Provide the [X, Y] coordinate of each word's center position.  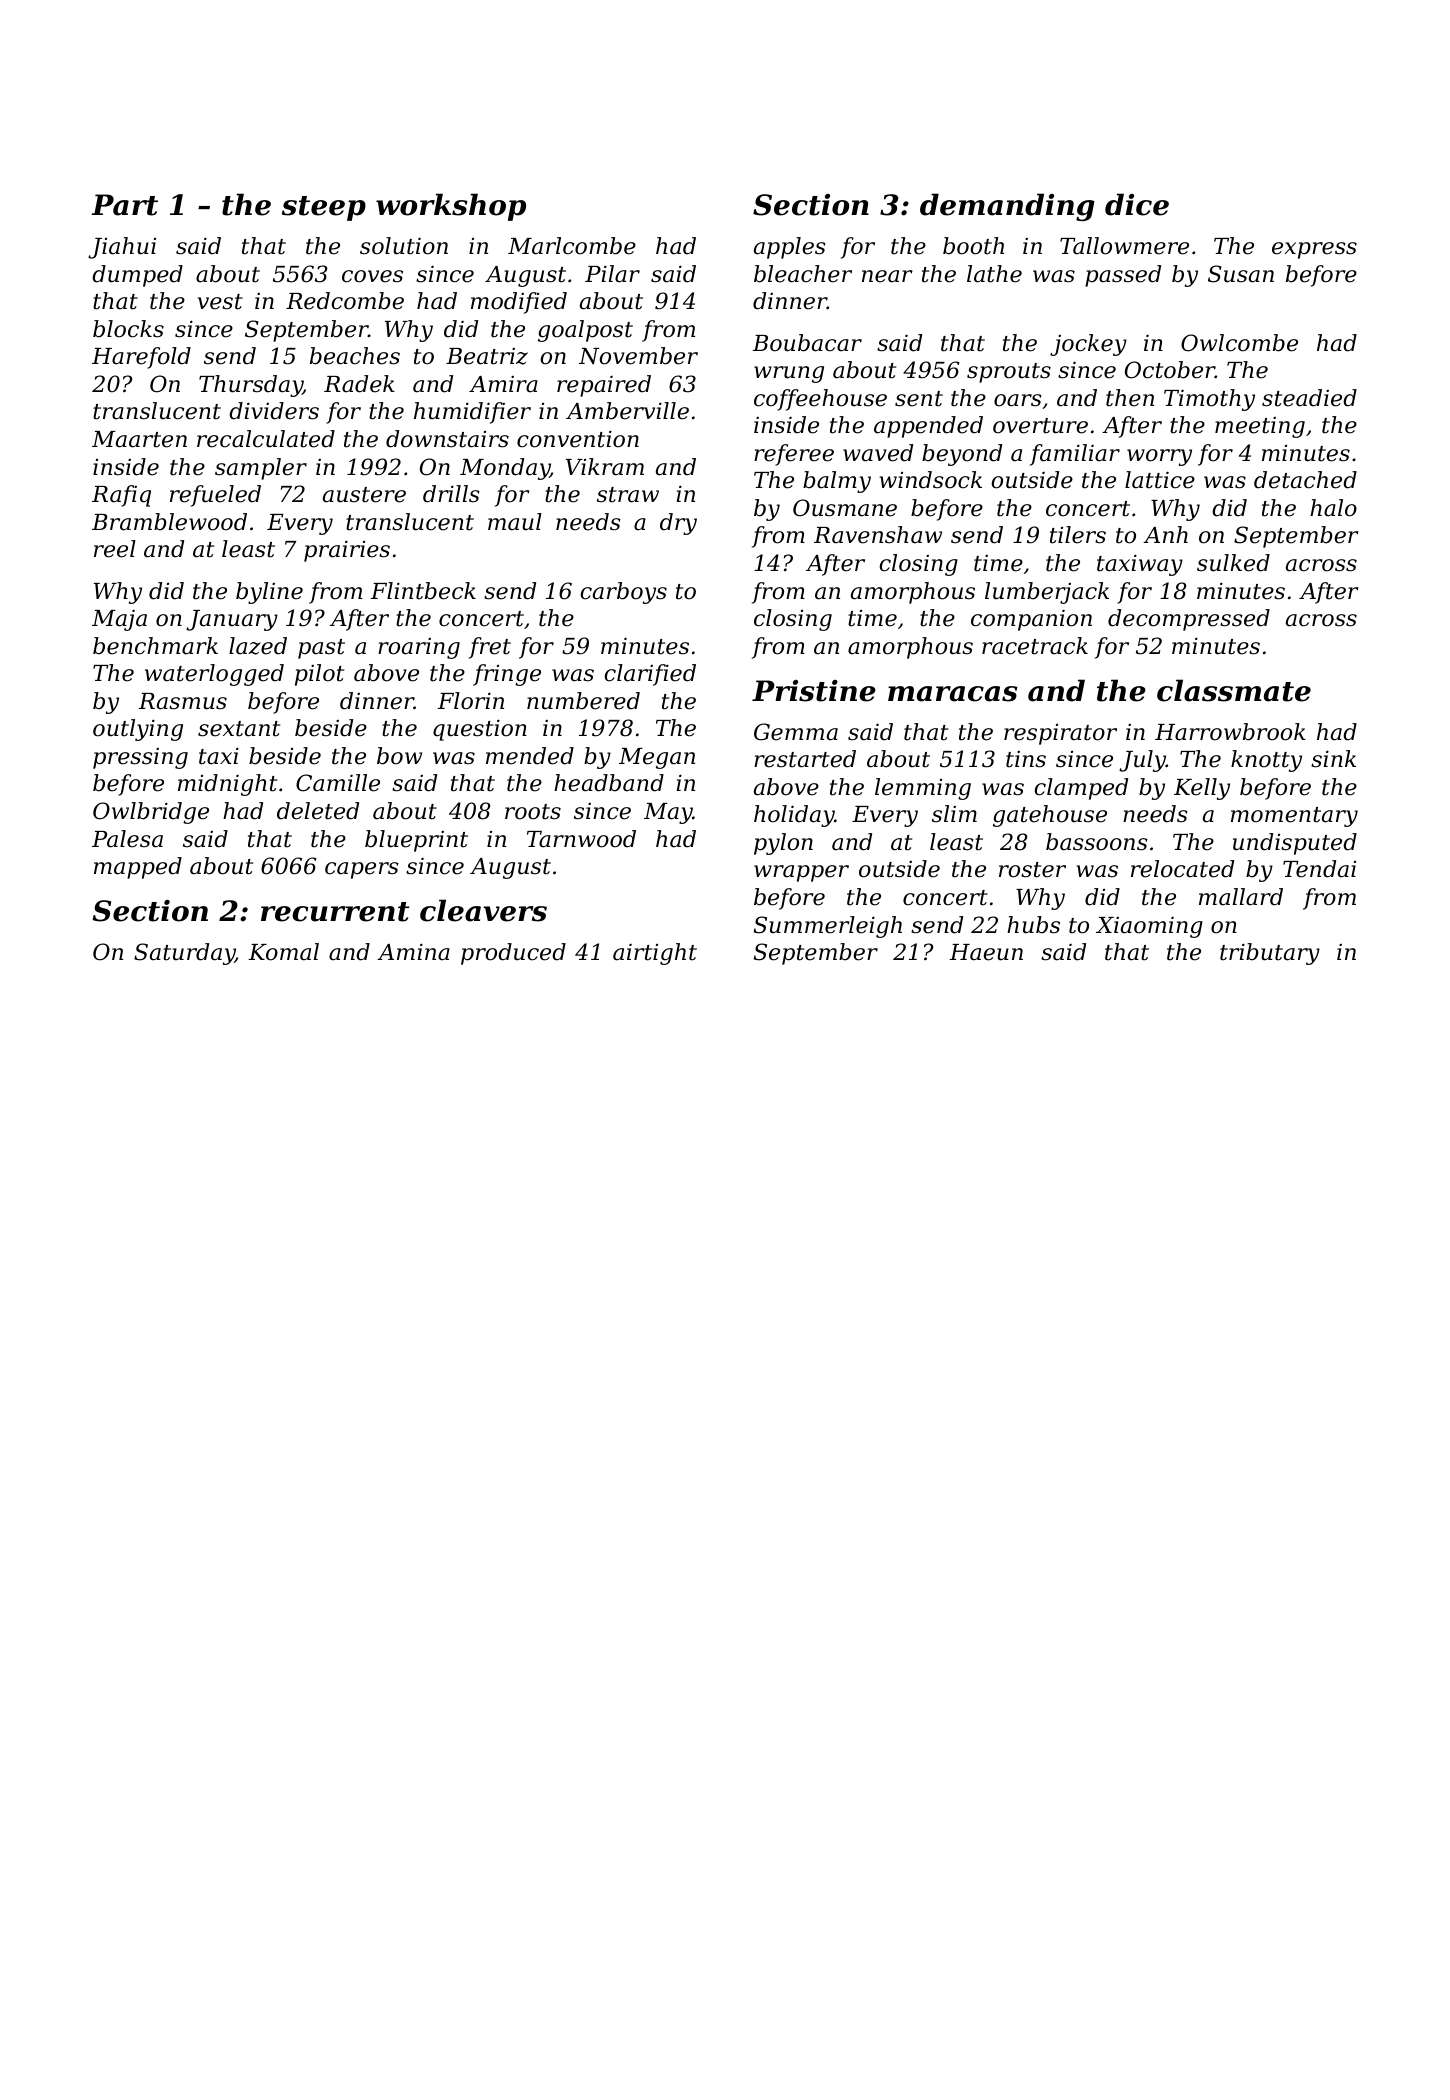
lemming [923, 789]
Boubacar [807, 343]
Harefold [141, 358]
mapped [138, 868]
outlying [138, 730]
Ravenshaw [878, 535]
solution [404, 246]
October [1170, 370]
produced [513, 954]
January [232, 620]
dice [1137, 204]
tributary [1270, 954]
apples [790, 248]
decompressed [1189, 620]
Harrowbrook [1230, 732]
